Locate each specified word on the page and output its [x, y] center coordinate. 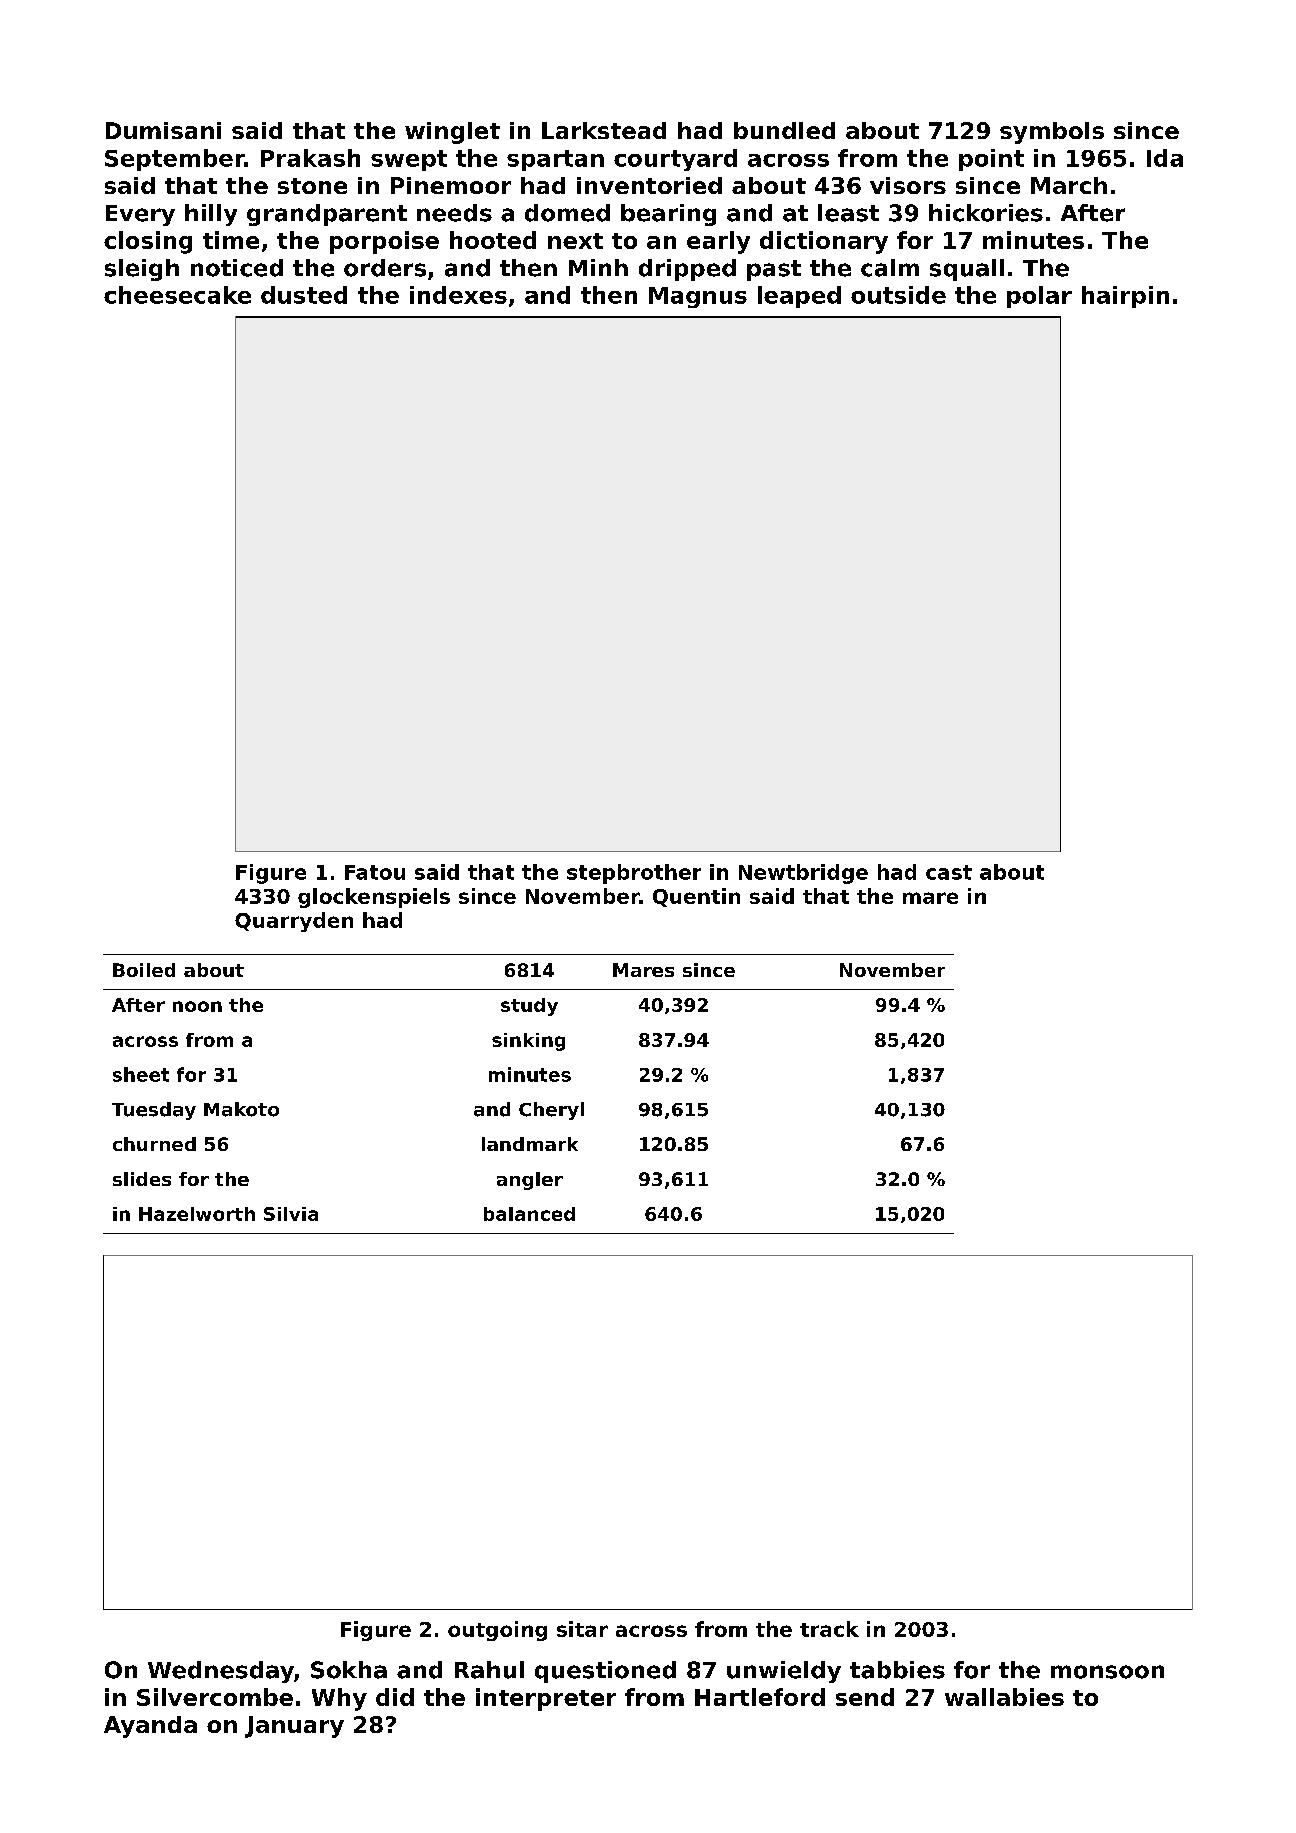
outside [898, 295]
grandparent [327, 215]
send [865, 1697]
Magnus [698, 297]
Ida [1165, 158]
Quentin [696, 897]
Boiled [144, 970]
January [294, 1727]
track [829, 1629]
